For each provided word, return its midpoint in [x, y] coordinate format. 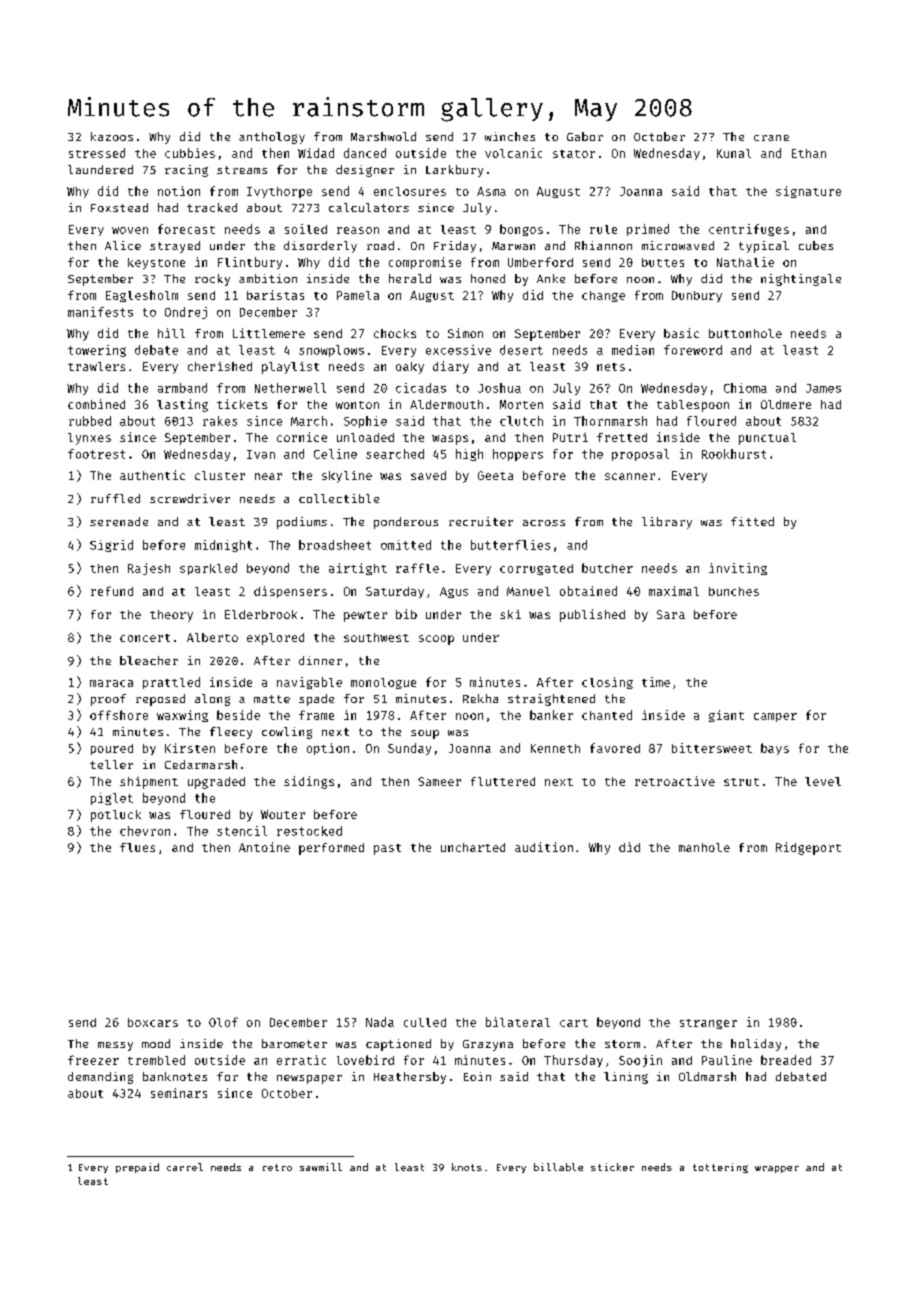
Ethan [809, 153]
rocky [212, 280]
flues [137, 847]
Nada [380, 1022]
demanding [100, 1078]
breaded [786, 1060]
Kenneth [555, 748]
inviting [738, 569]
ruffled [115, 498]
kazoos [112, 136]
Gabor [585, 136]
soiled [306, 229]
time [656, 682]
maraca [111, 683]
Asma [491, 191]
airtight [358, 569]
